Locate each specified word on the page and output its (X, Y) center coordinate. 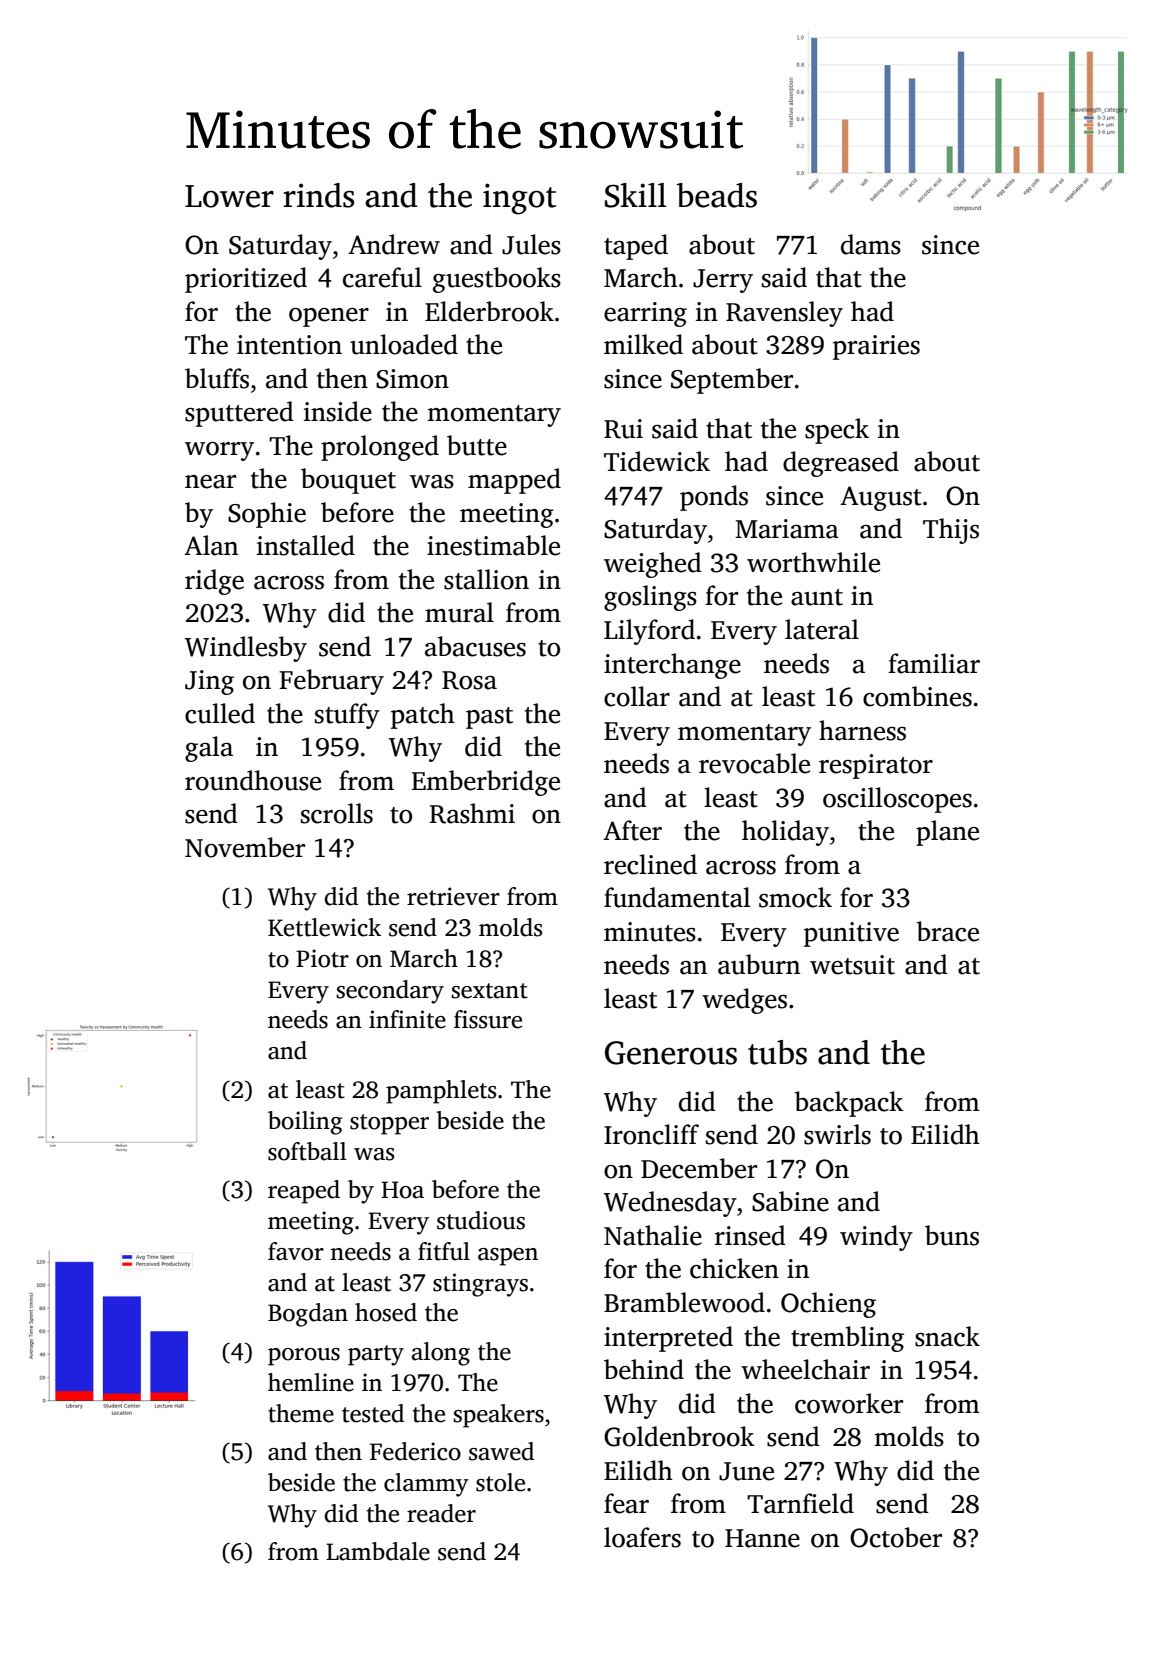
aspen (508, 1257)
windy (876, 1238)
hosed (386, 1312)
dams (871, 244)
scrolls (337, 813)
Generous (671, 1053)
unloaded (404, 344)
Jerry (723, 281)
